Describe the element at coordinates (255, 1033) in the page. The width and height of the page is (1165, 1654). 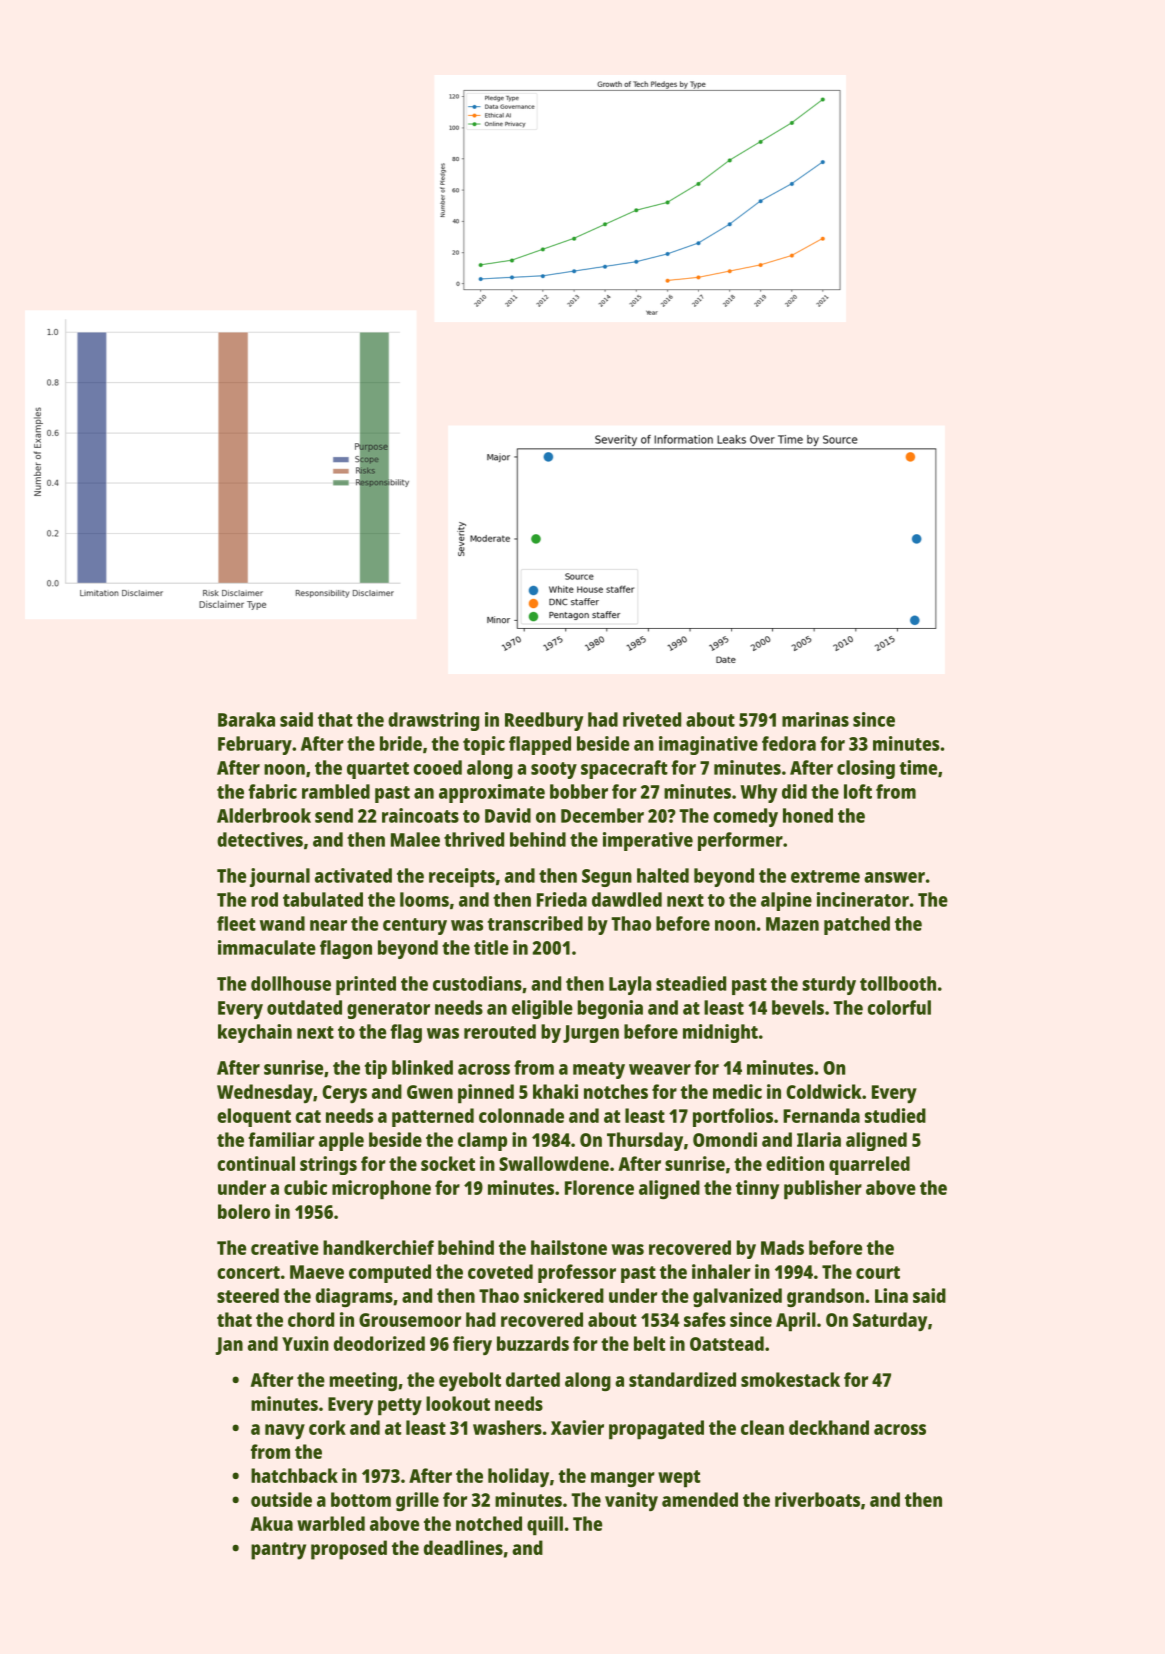
I see `keychain` at that location.
